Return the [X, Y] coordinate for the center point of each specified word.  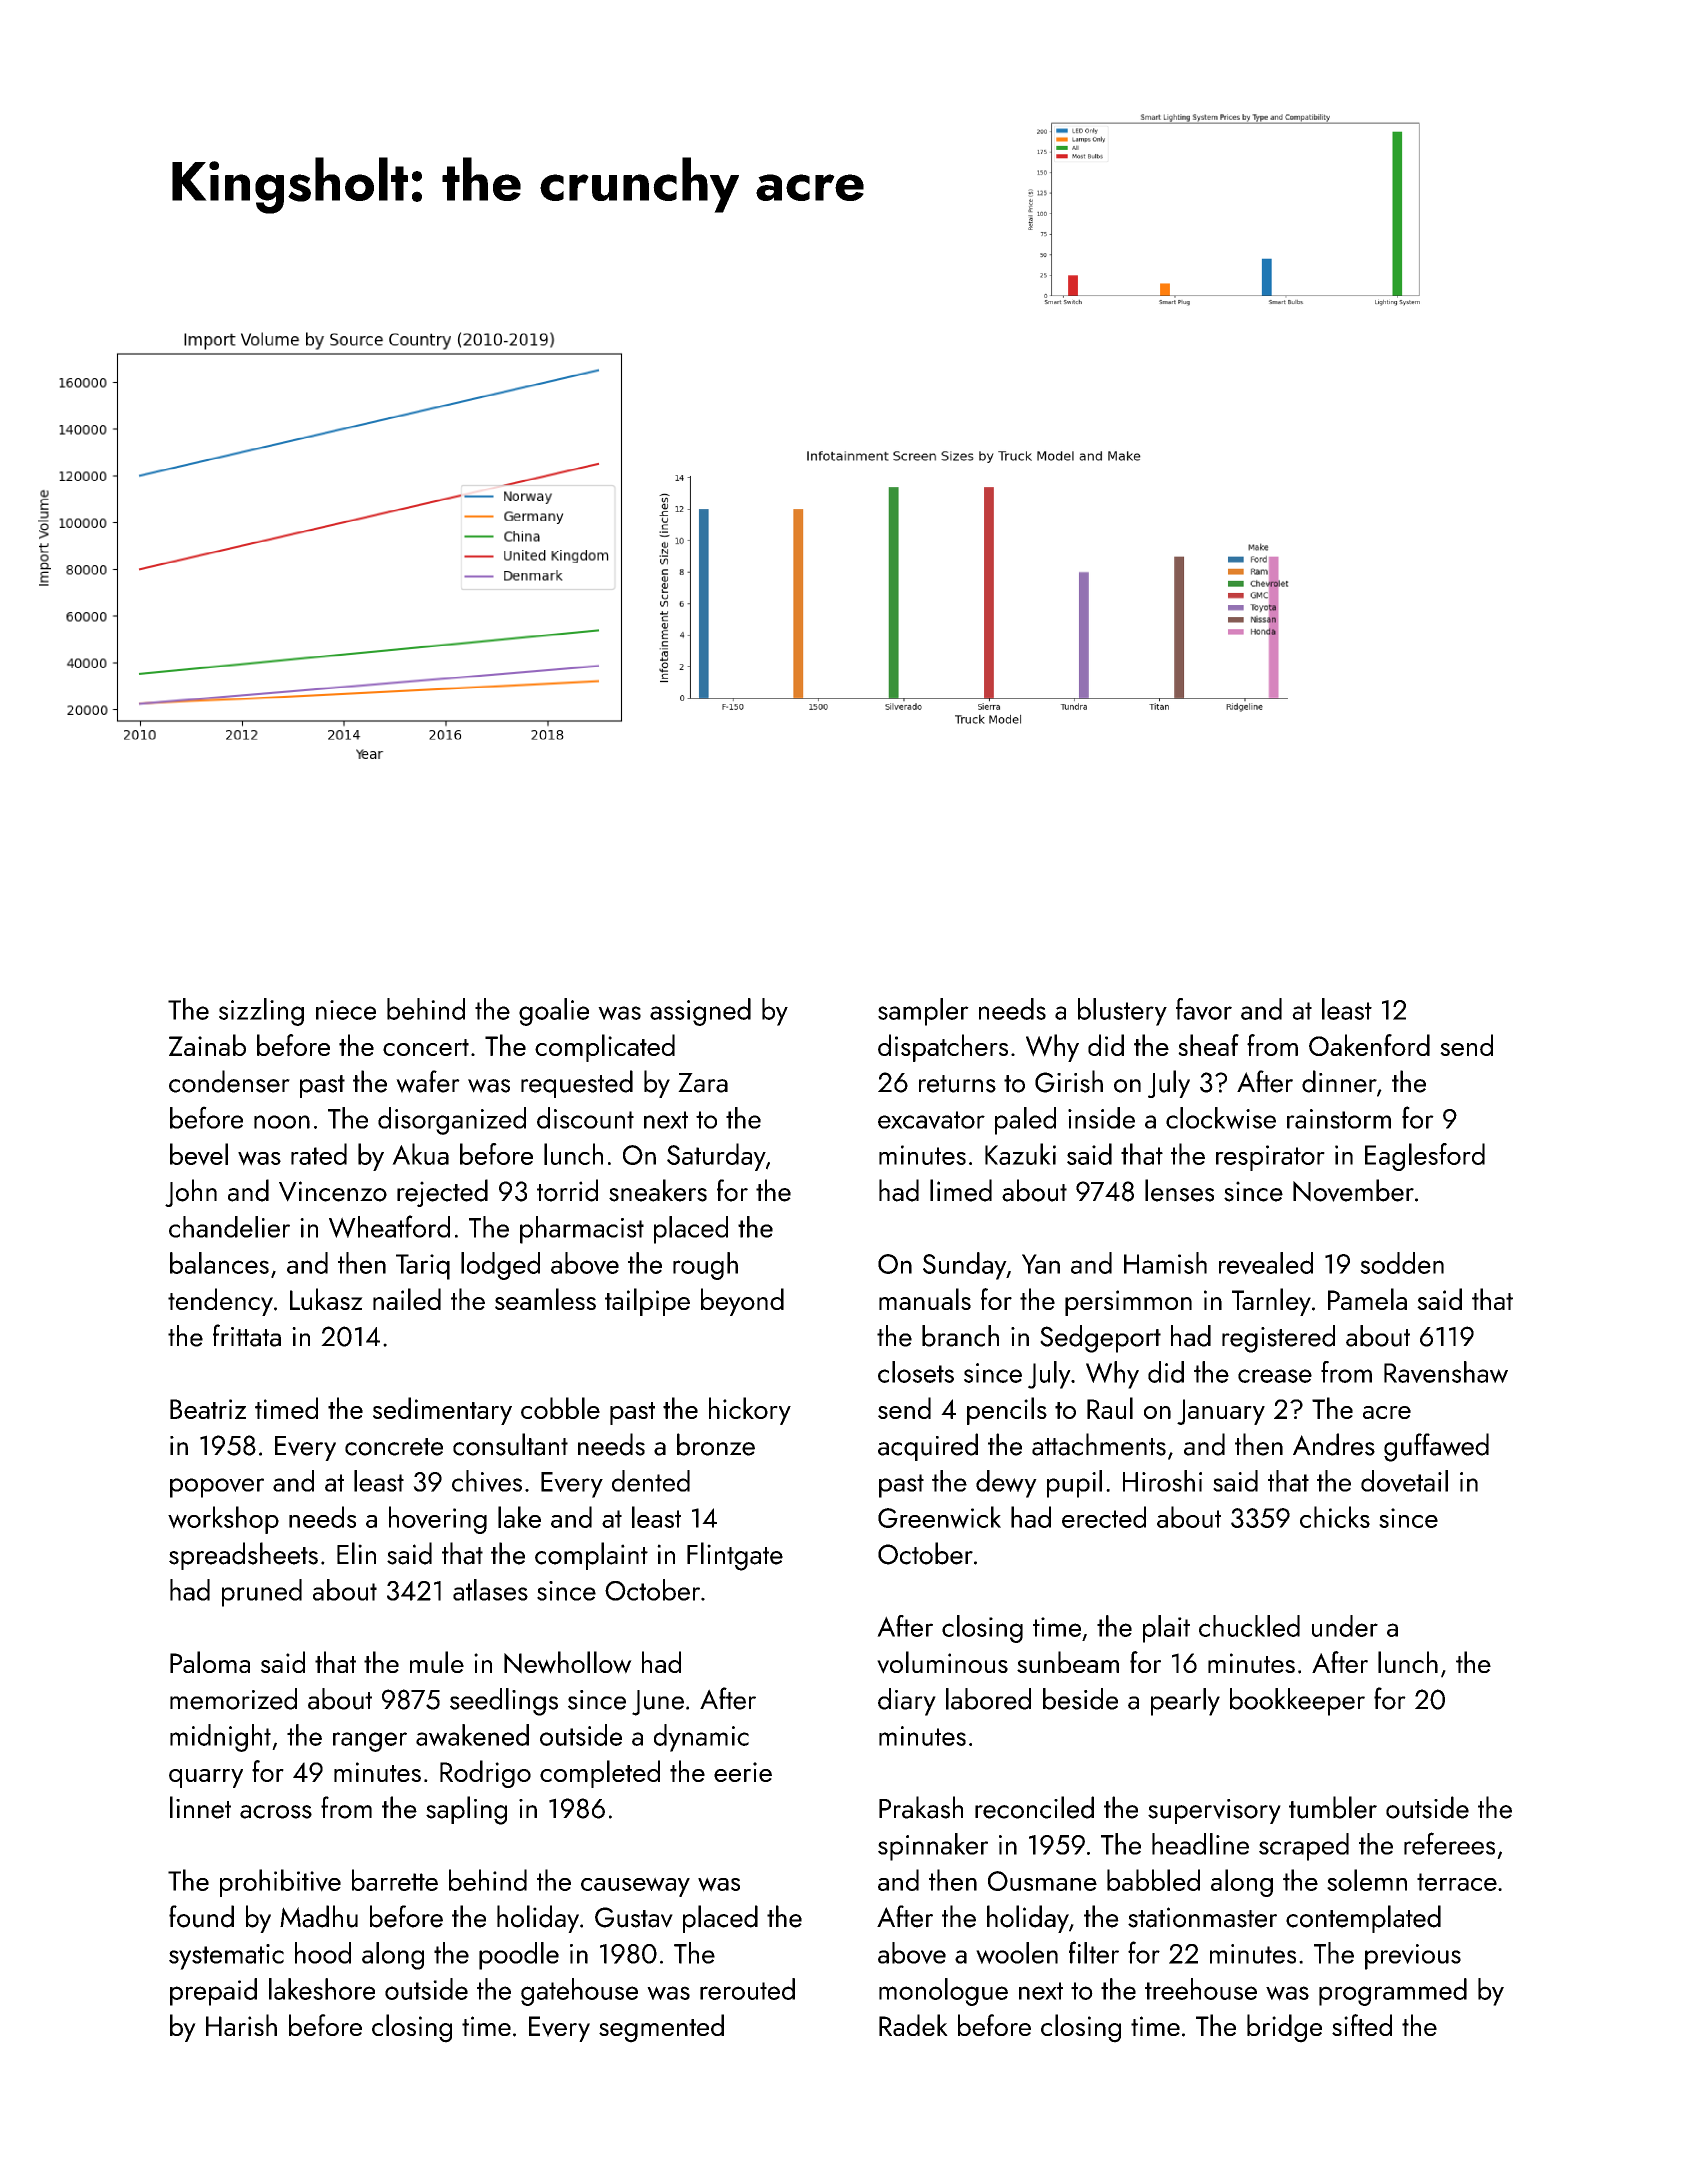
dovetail [1404, 1481]
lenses [1179, 1190]
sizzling [261, 1012]
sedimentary [442, 1411]
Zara [703, 1083]
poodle [519, 1956]
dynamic [701, 1738]
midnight [220, 1738]
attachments [1099, 1444]
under [1345, 1626]
